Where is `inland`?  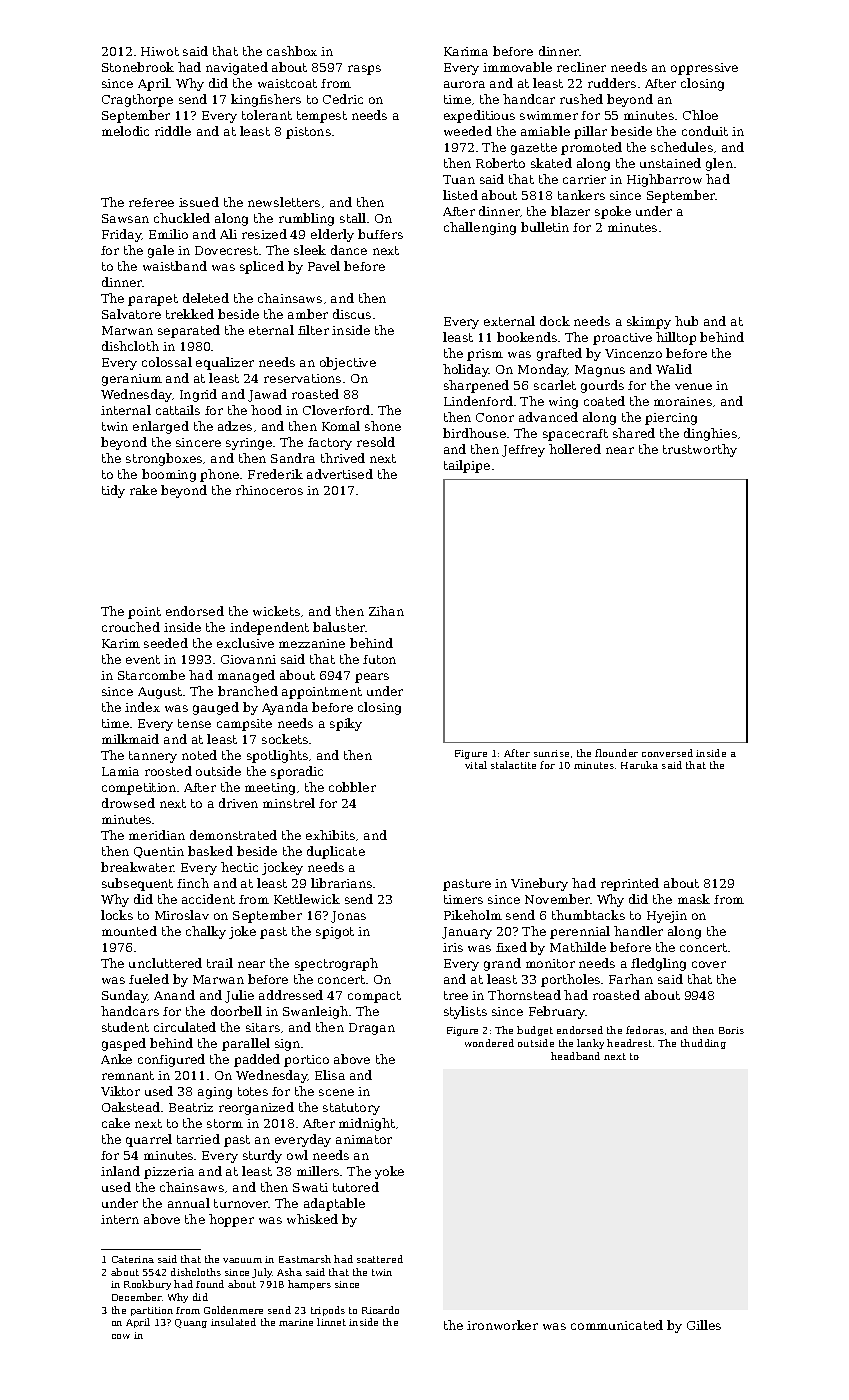
inland is located at coordinates (120, 1171).
